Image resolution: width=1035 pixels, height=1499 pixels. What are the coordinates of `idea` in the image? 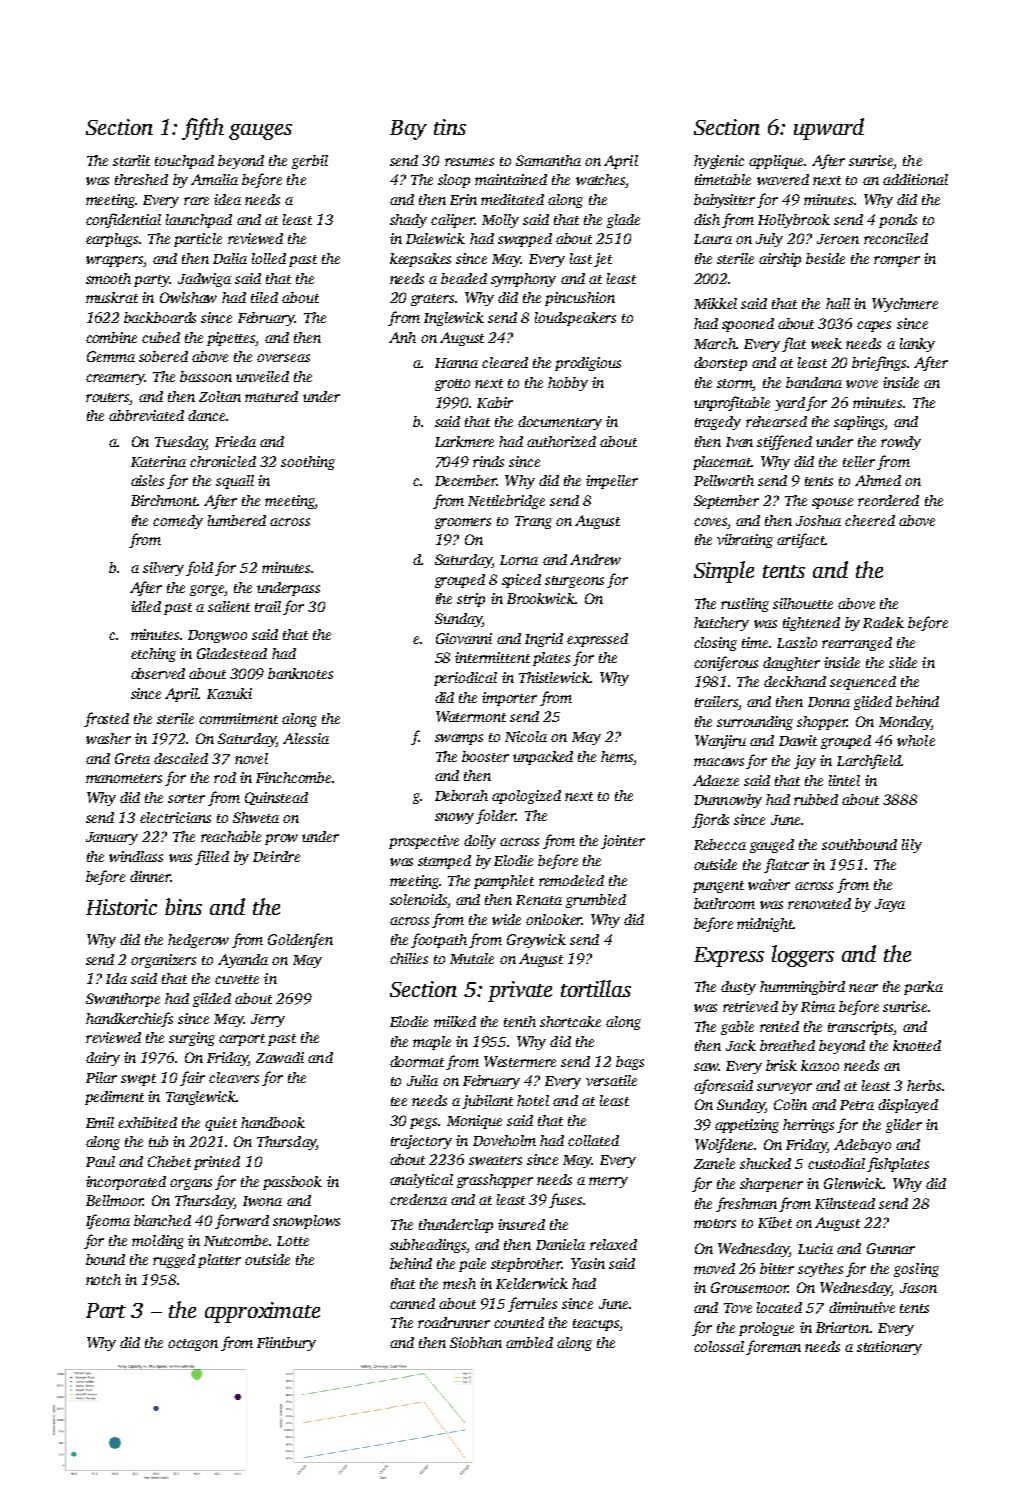 It's located at (227, 199).
